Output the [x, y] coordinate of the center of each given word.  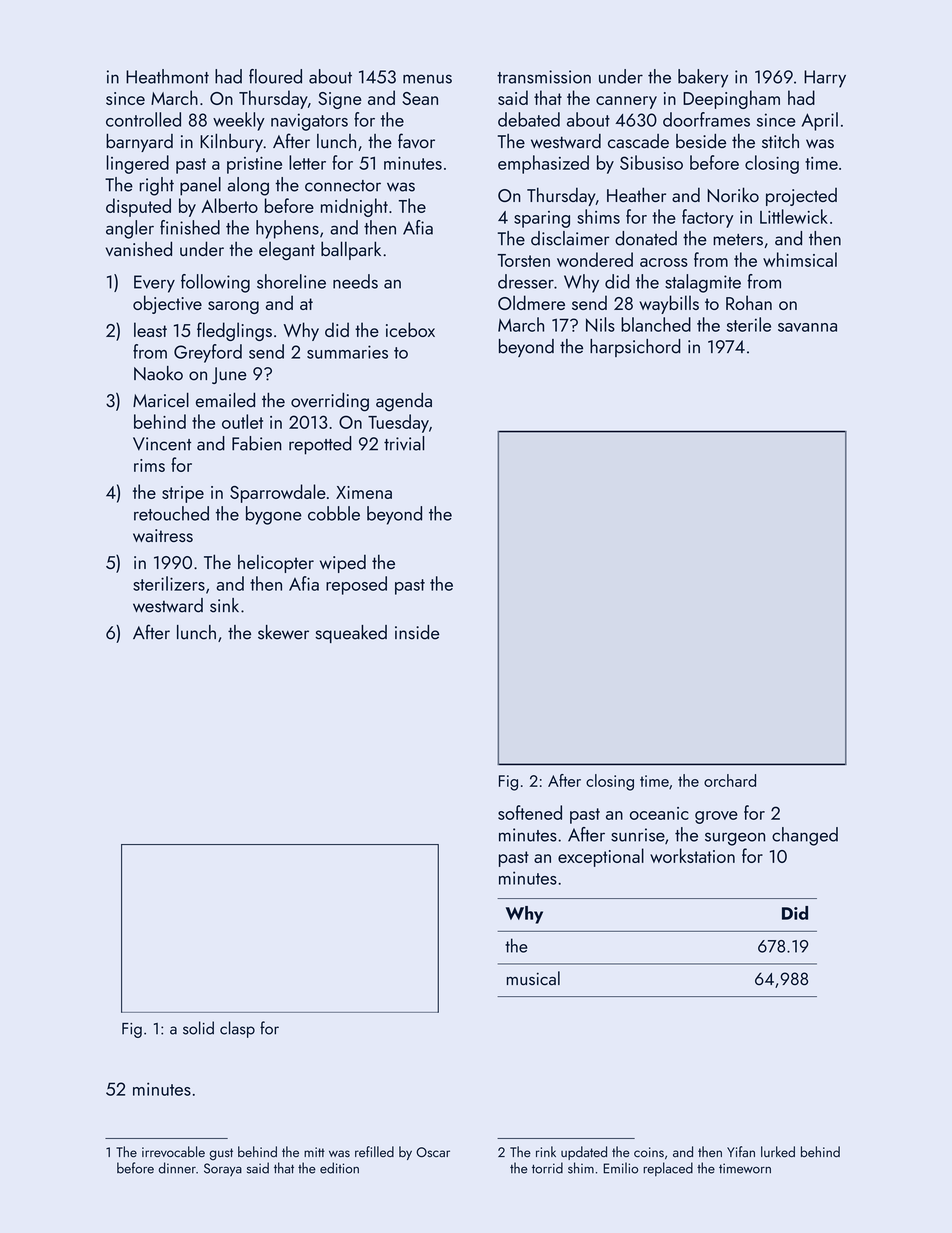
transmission [544, 77]
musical [533, 978]
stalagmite [703, 283]
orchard [730, 780]
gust [221, 1154]
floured [275, 76]
